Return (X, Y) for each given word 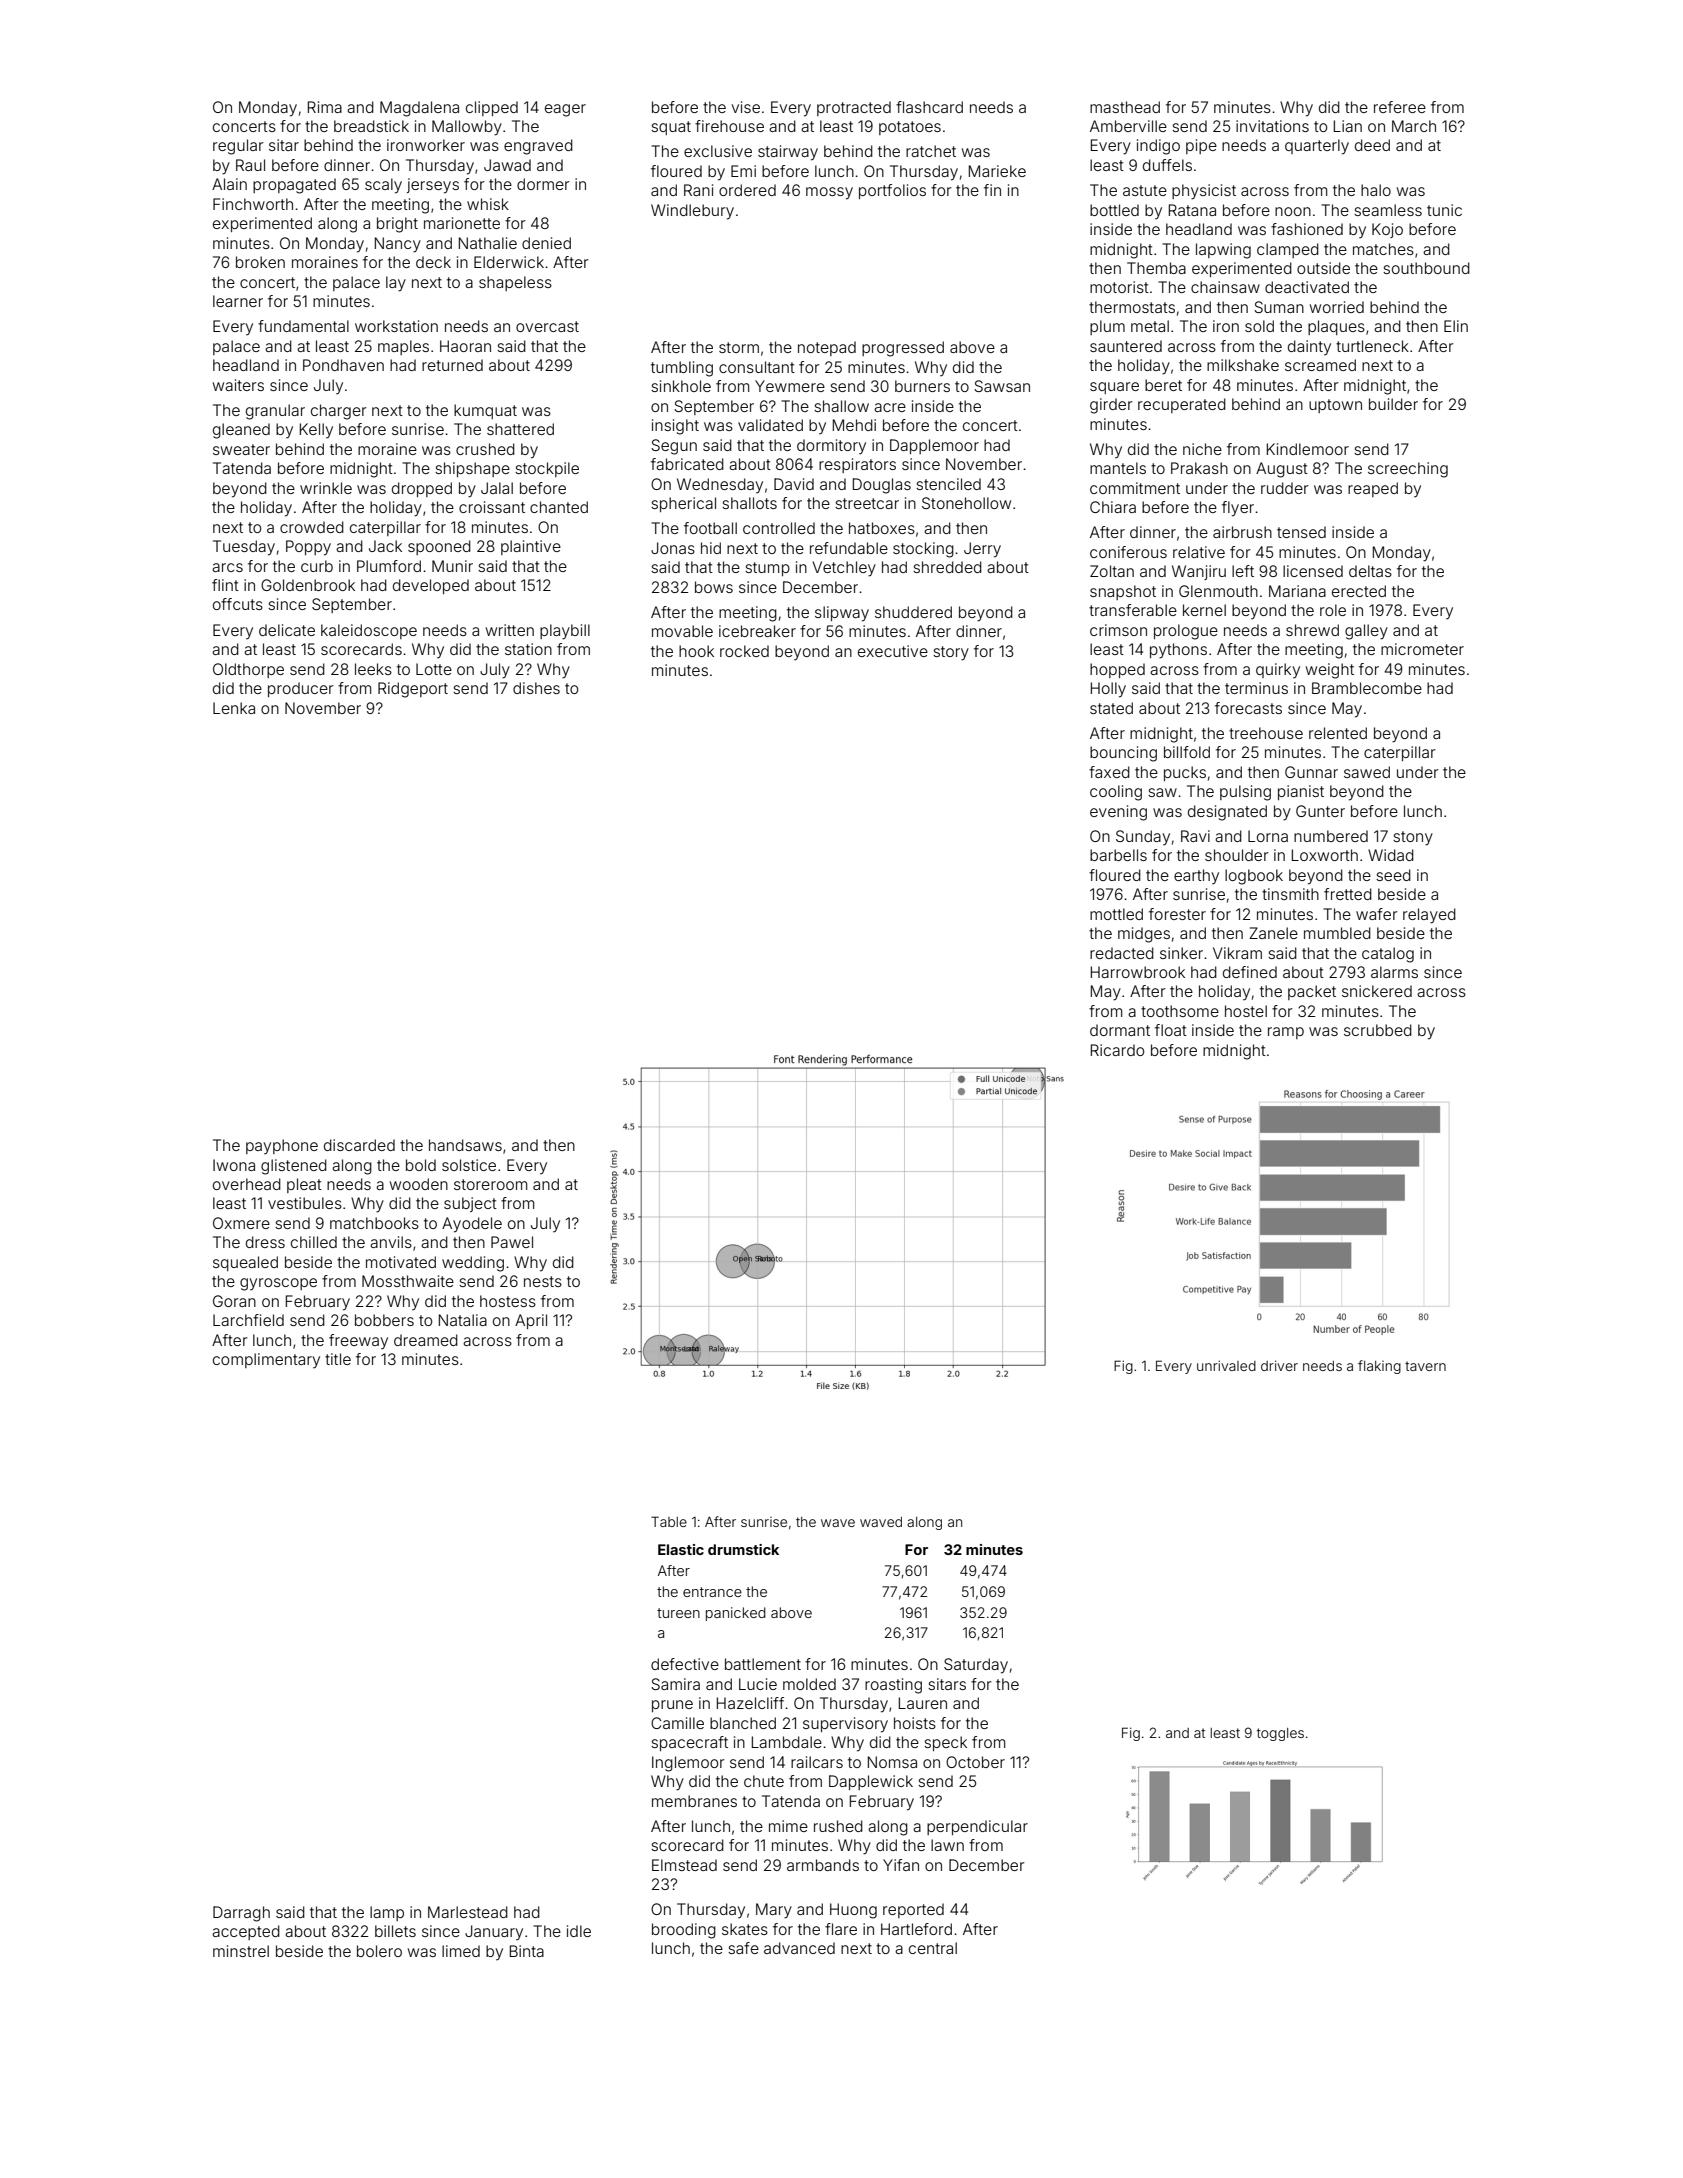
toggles (1280, 1734)
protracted (854, 108)
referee (1400, 107)
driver (1279, 1365)
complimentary (266, 1360)
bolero (379, 1951)
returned (452, 365)
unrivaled (1226, 1365)
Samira (675, 1684)
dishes (536, 688)
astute (1145, 190)
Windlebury (692, 212)
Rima (325, 107)
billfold (1187, 752)
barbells (1118, 855)
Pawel (512, 1242)
